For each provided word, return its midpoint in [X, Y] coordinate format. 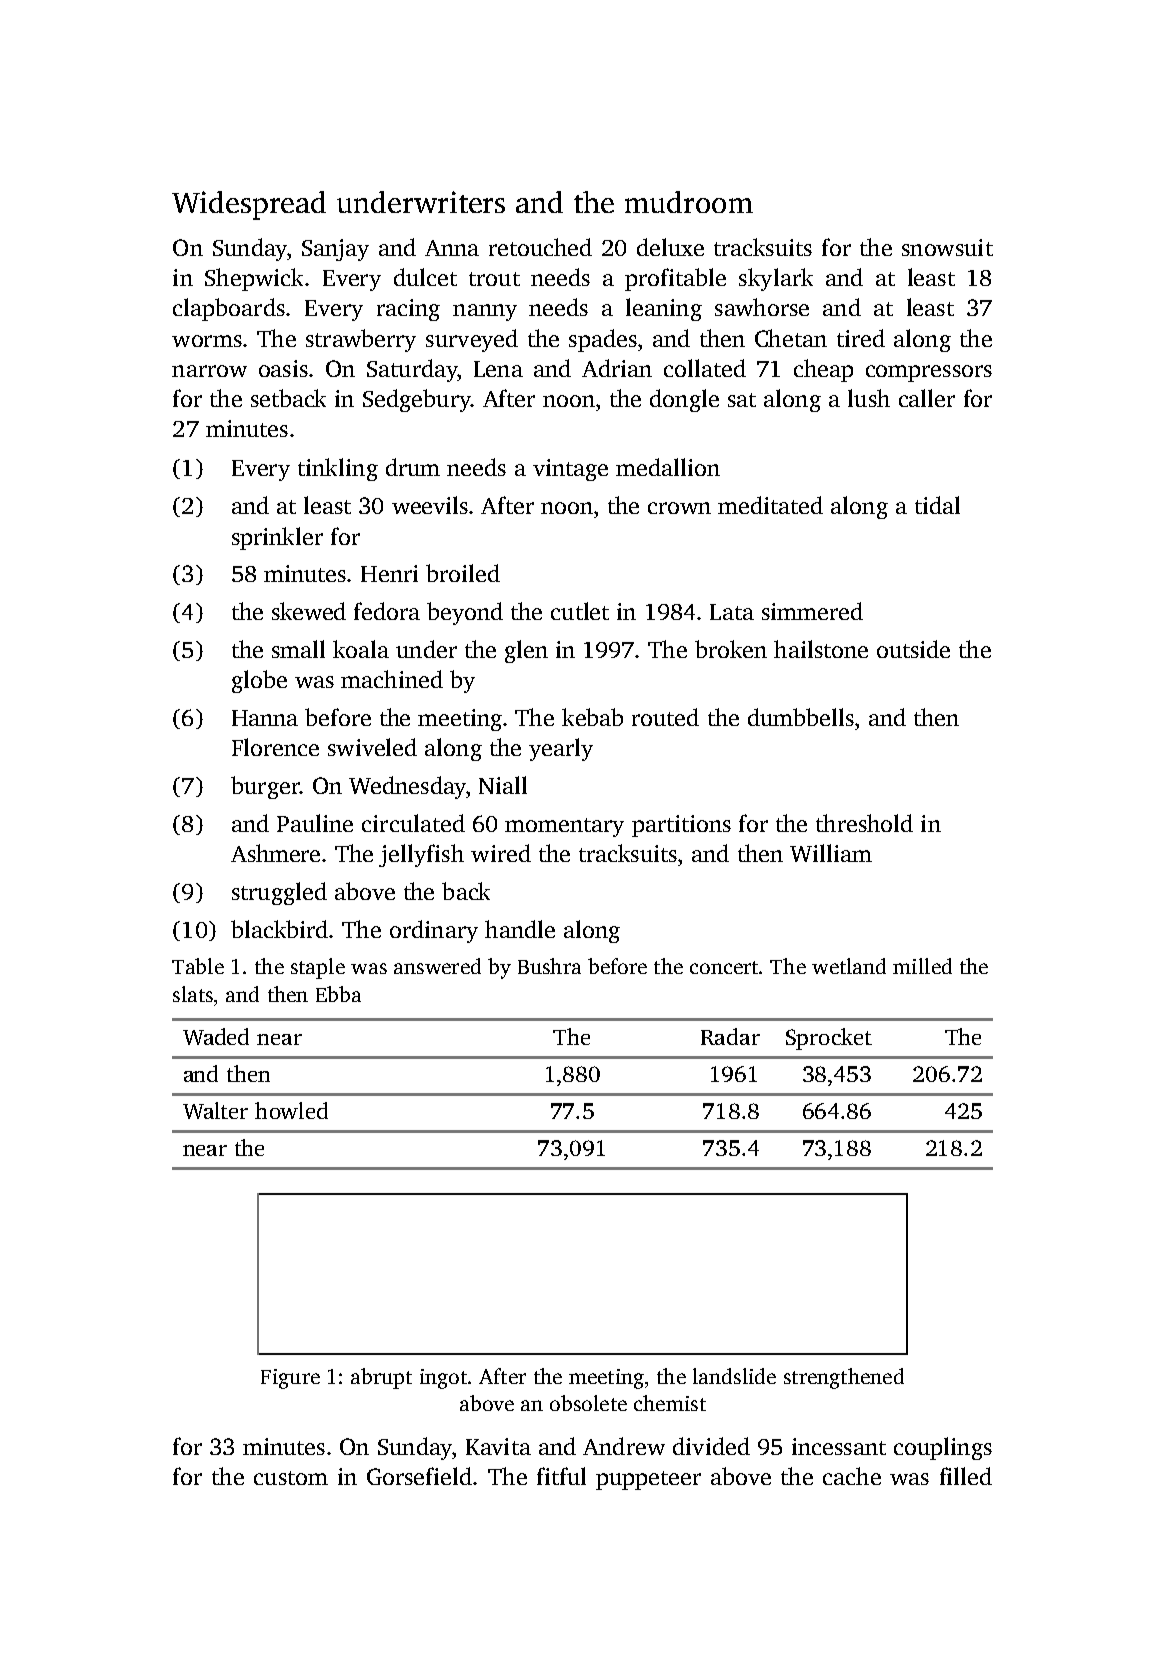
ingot [443, 1379]
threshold [864, 823]
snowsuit [947, 247]
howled [291, 1110]
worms [207, 341]
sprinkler [277, 538]
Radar [730, 1036]
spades [603, 340]
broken [731, 649]
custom [291, 1478]
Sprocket [829, 1039]
